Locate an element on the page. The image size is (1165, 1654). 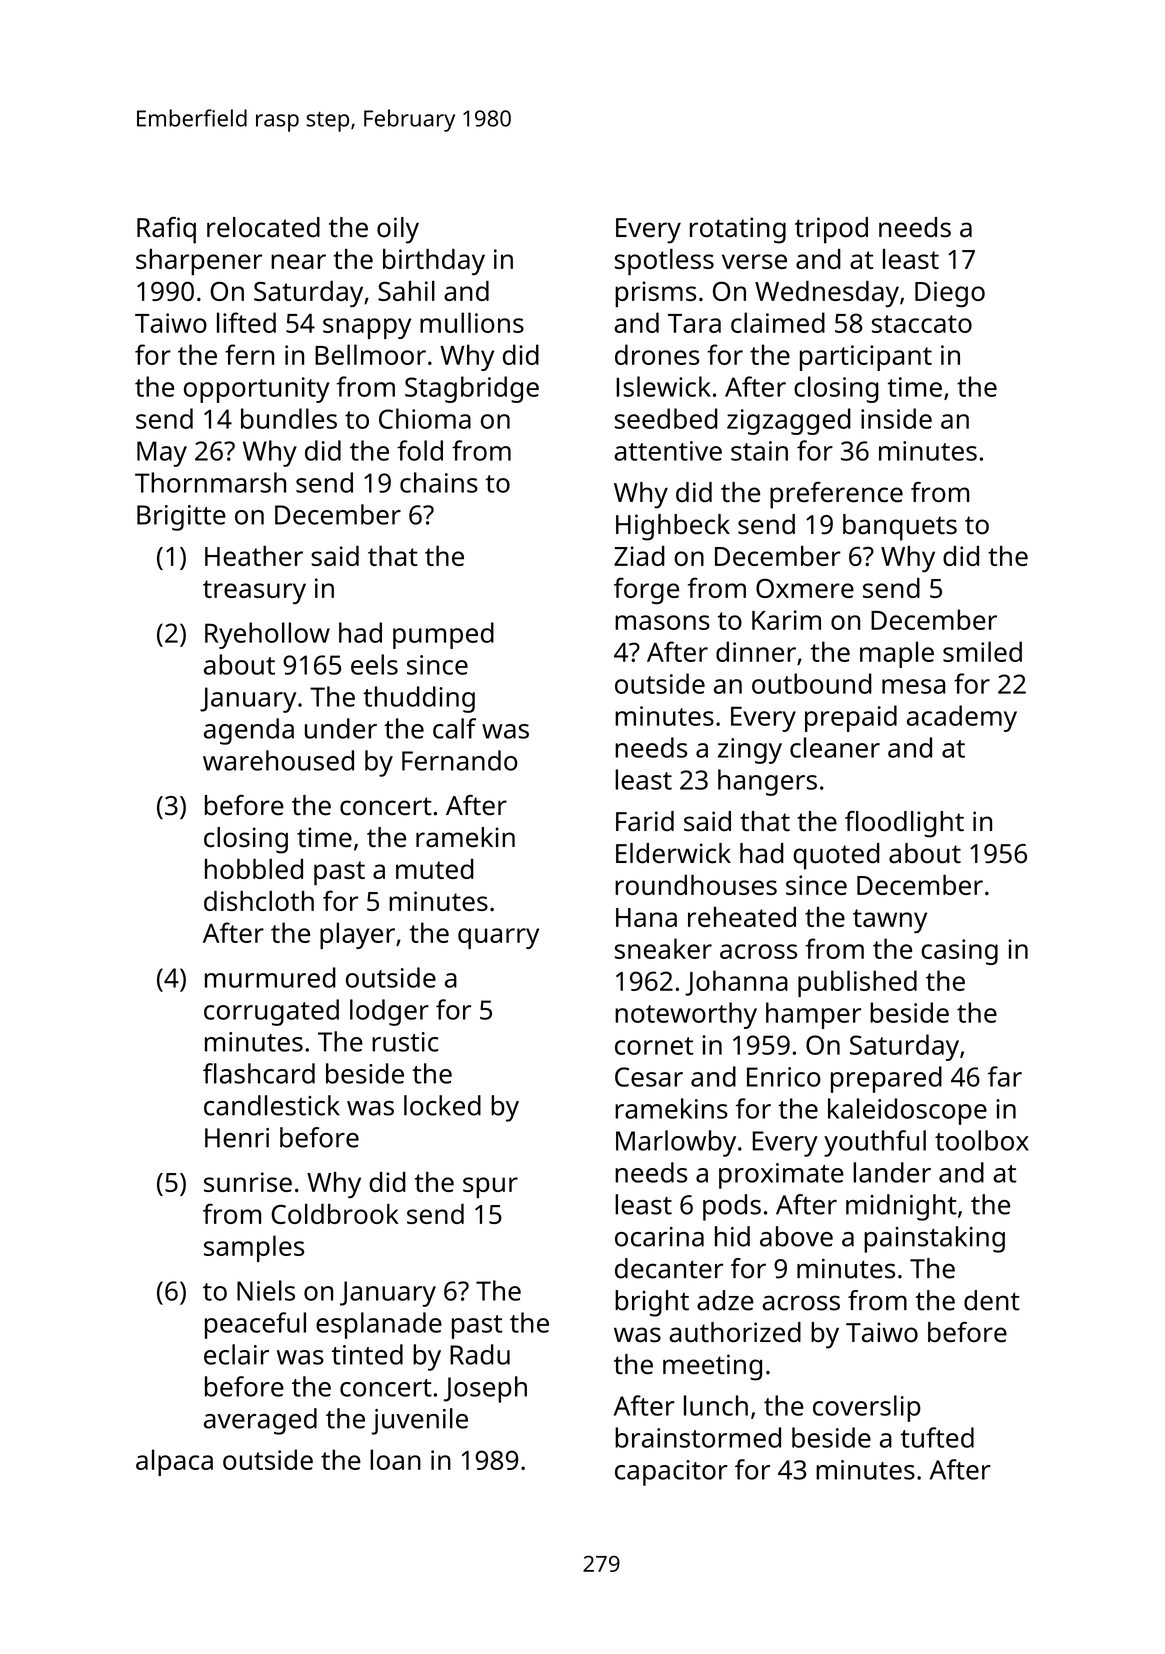
agenda is located at coordinates (249, 731).
